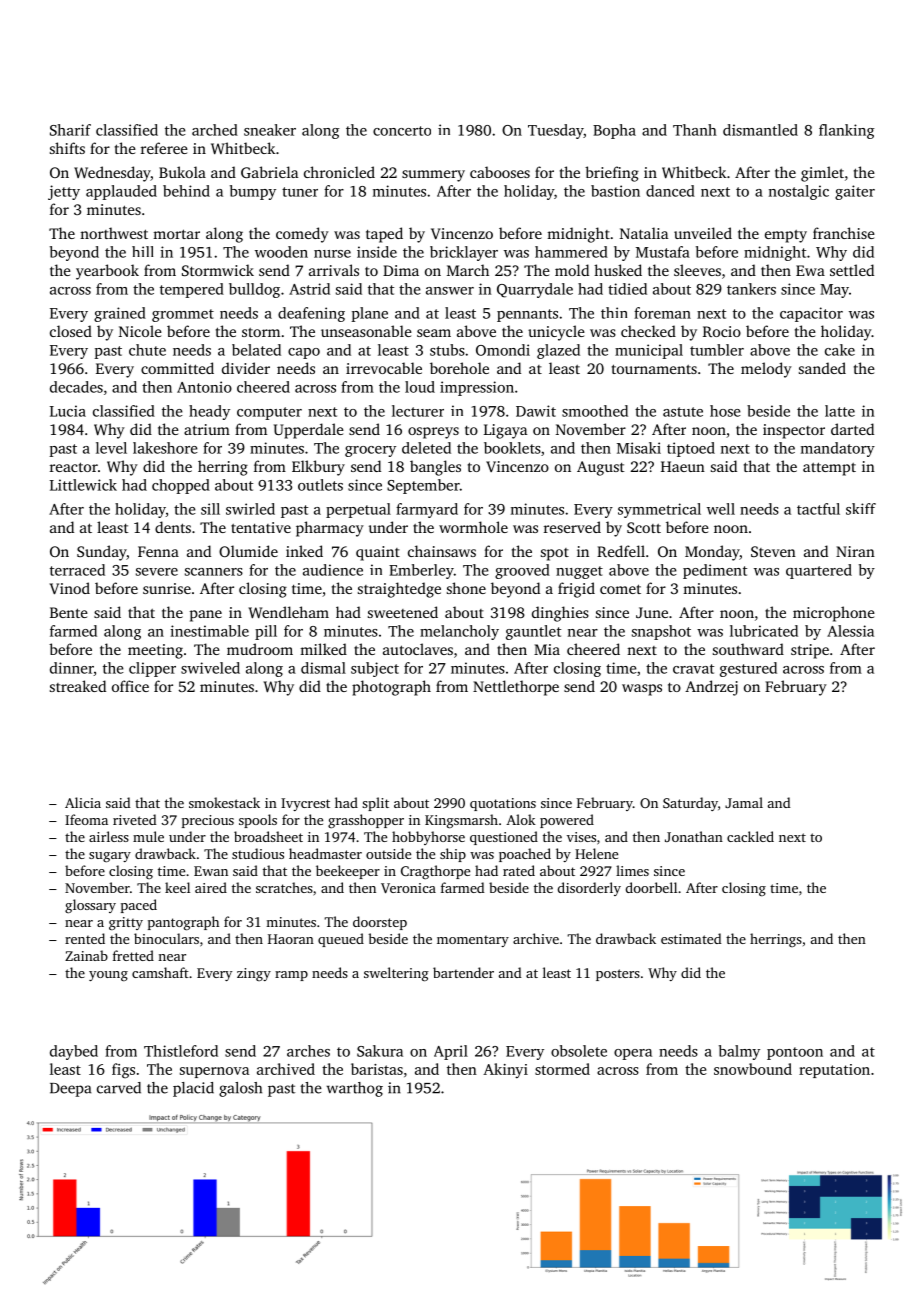 Image resolution: width=924 pixels, height=1308 pixels. What do you see at coordinates (402, 131) in the image?
I see `concerto` at bounding box center [402, 131].
